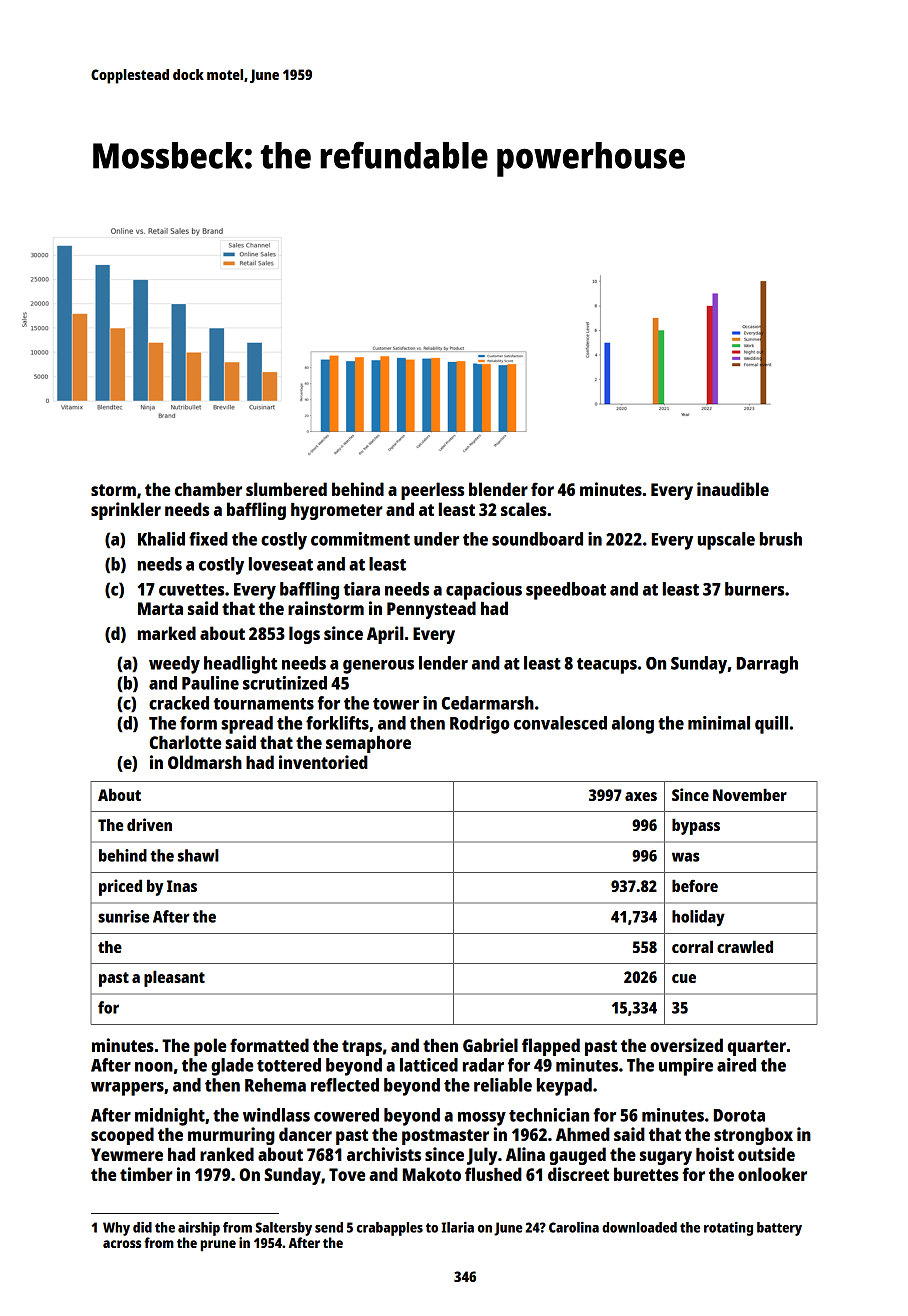  What do you see at coordinates (698, 918) in the screenshot?
I see `holiday` at bounding box center [698, 918].
